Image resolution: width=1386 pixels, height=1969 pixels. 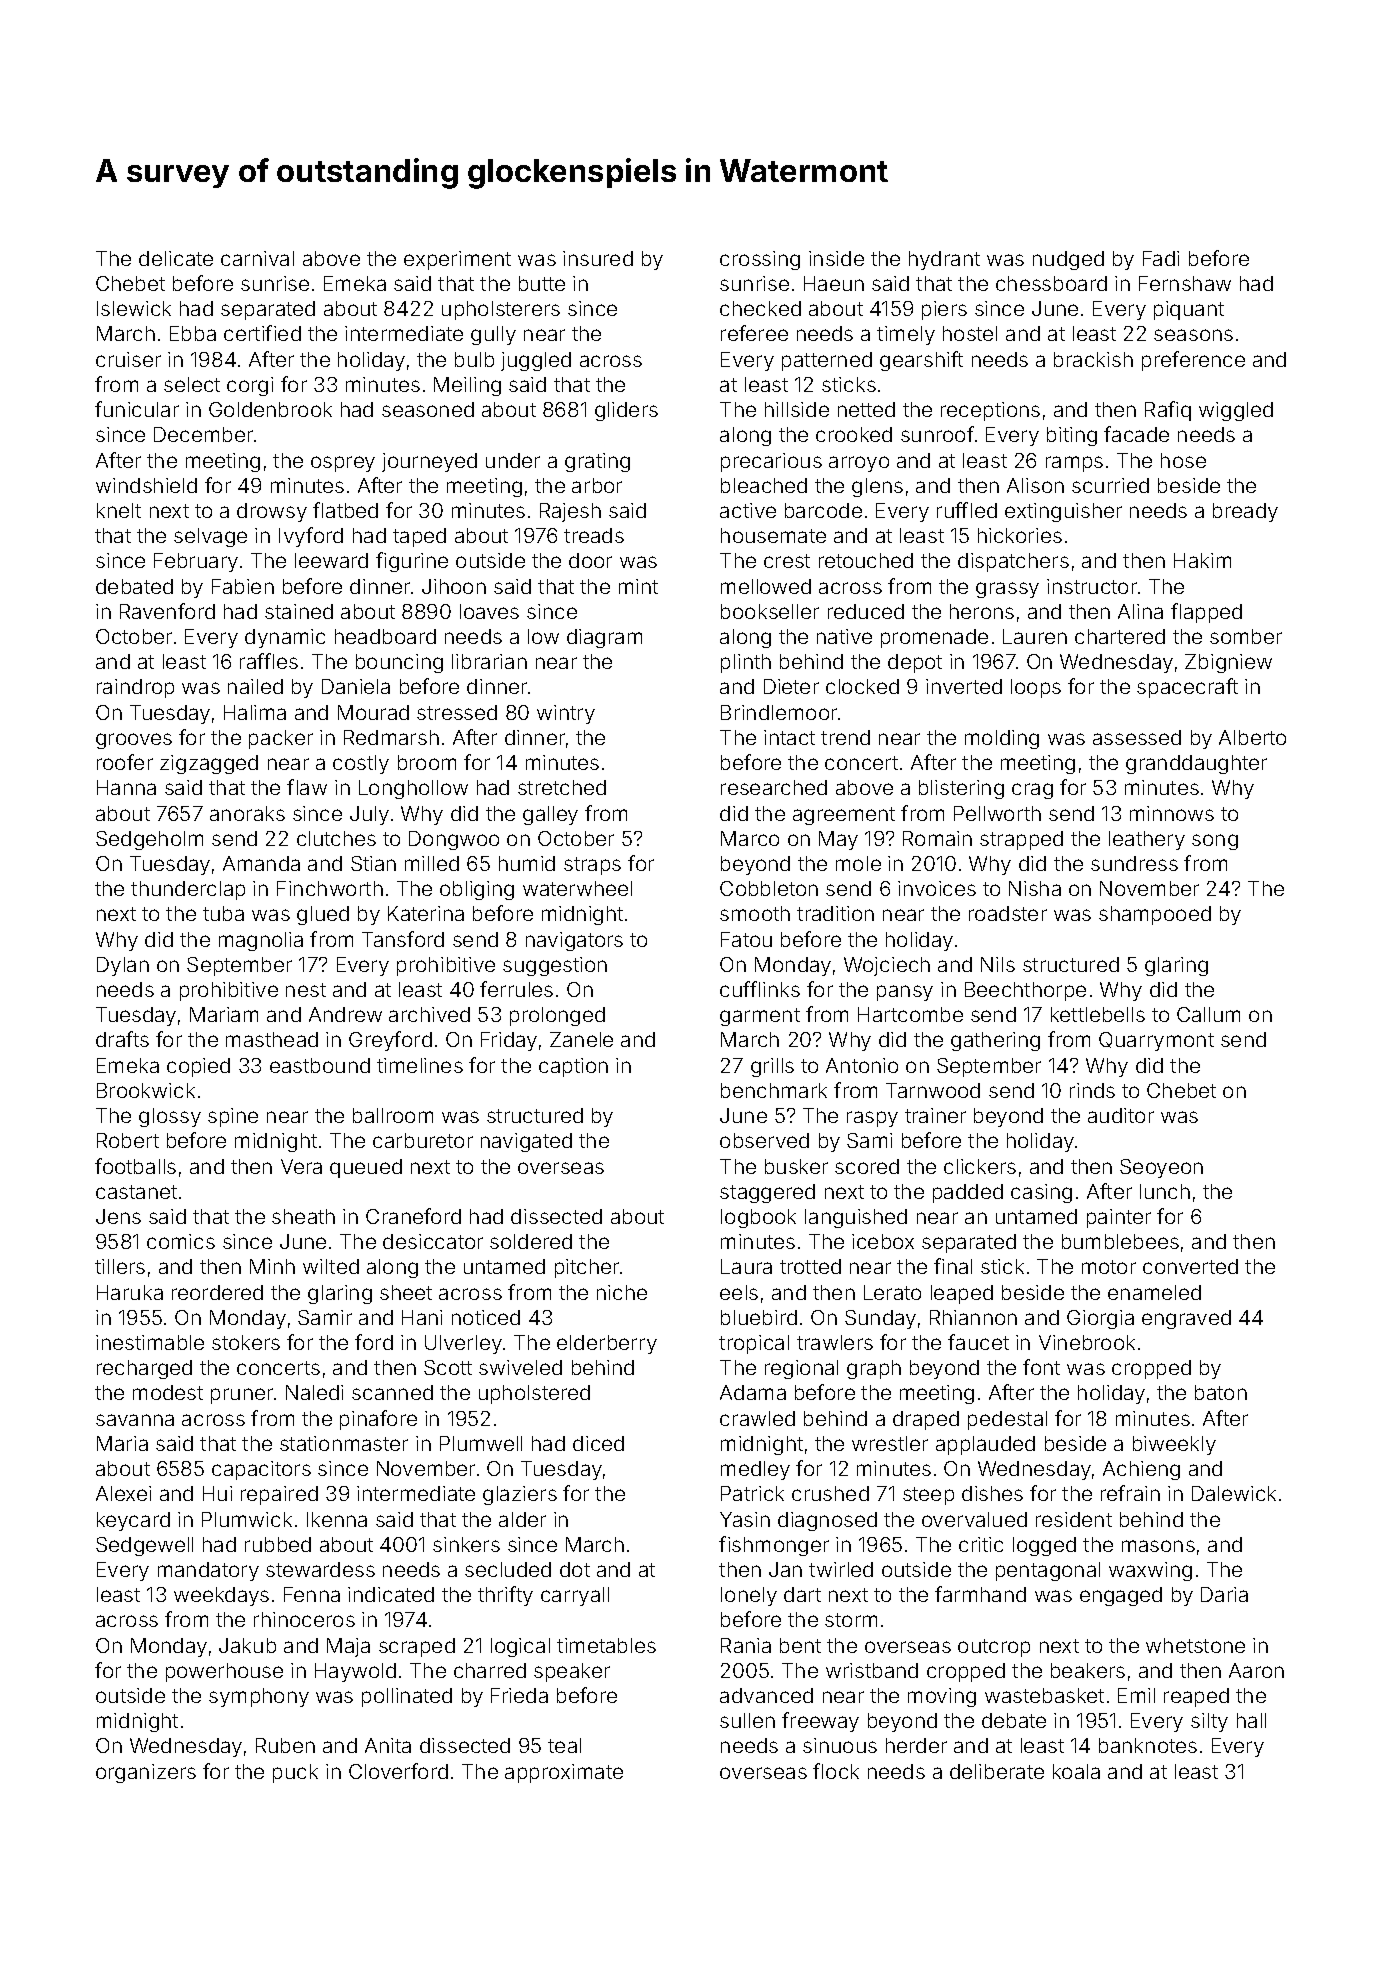 I want to click on shampooed, so click(x=1155, y=915).
